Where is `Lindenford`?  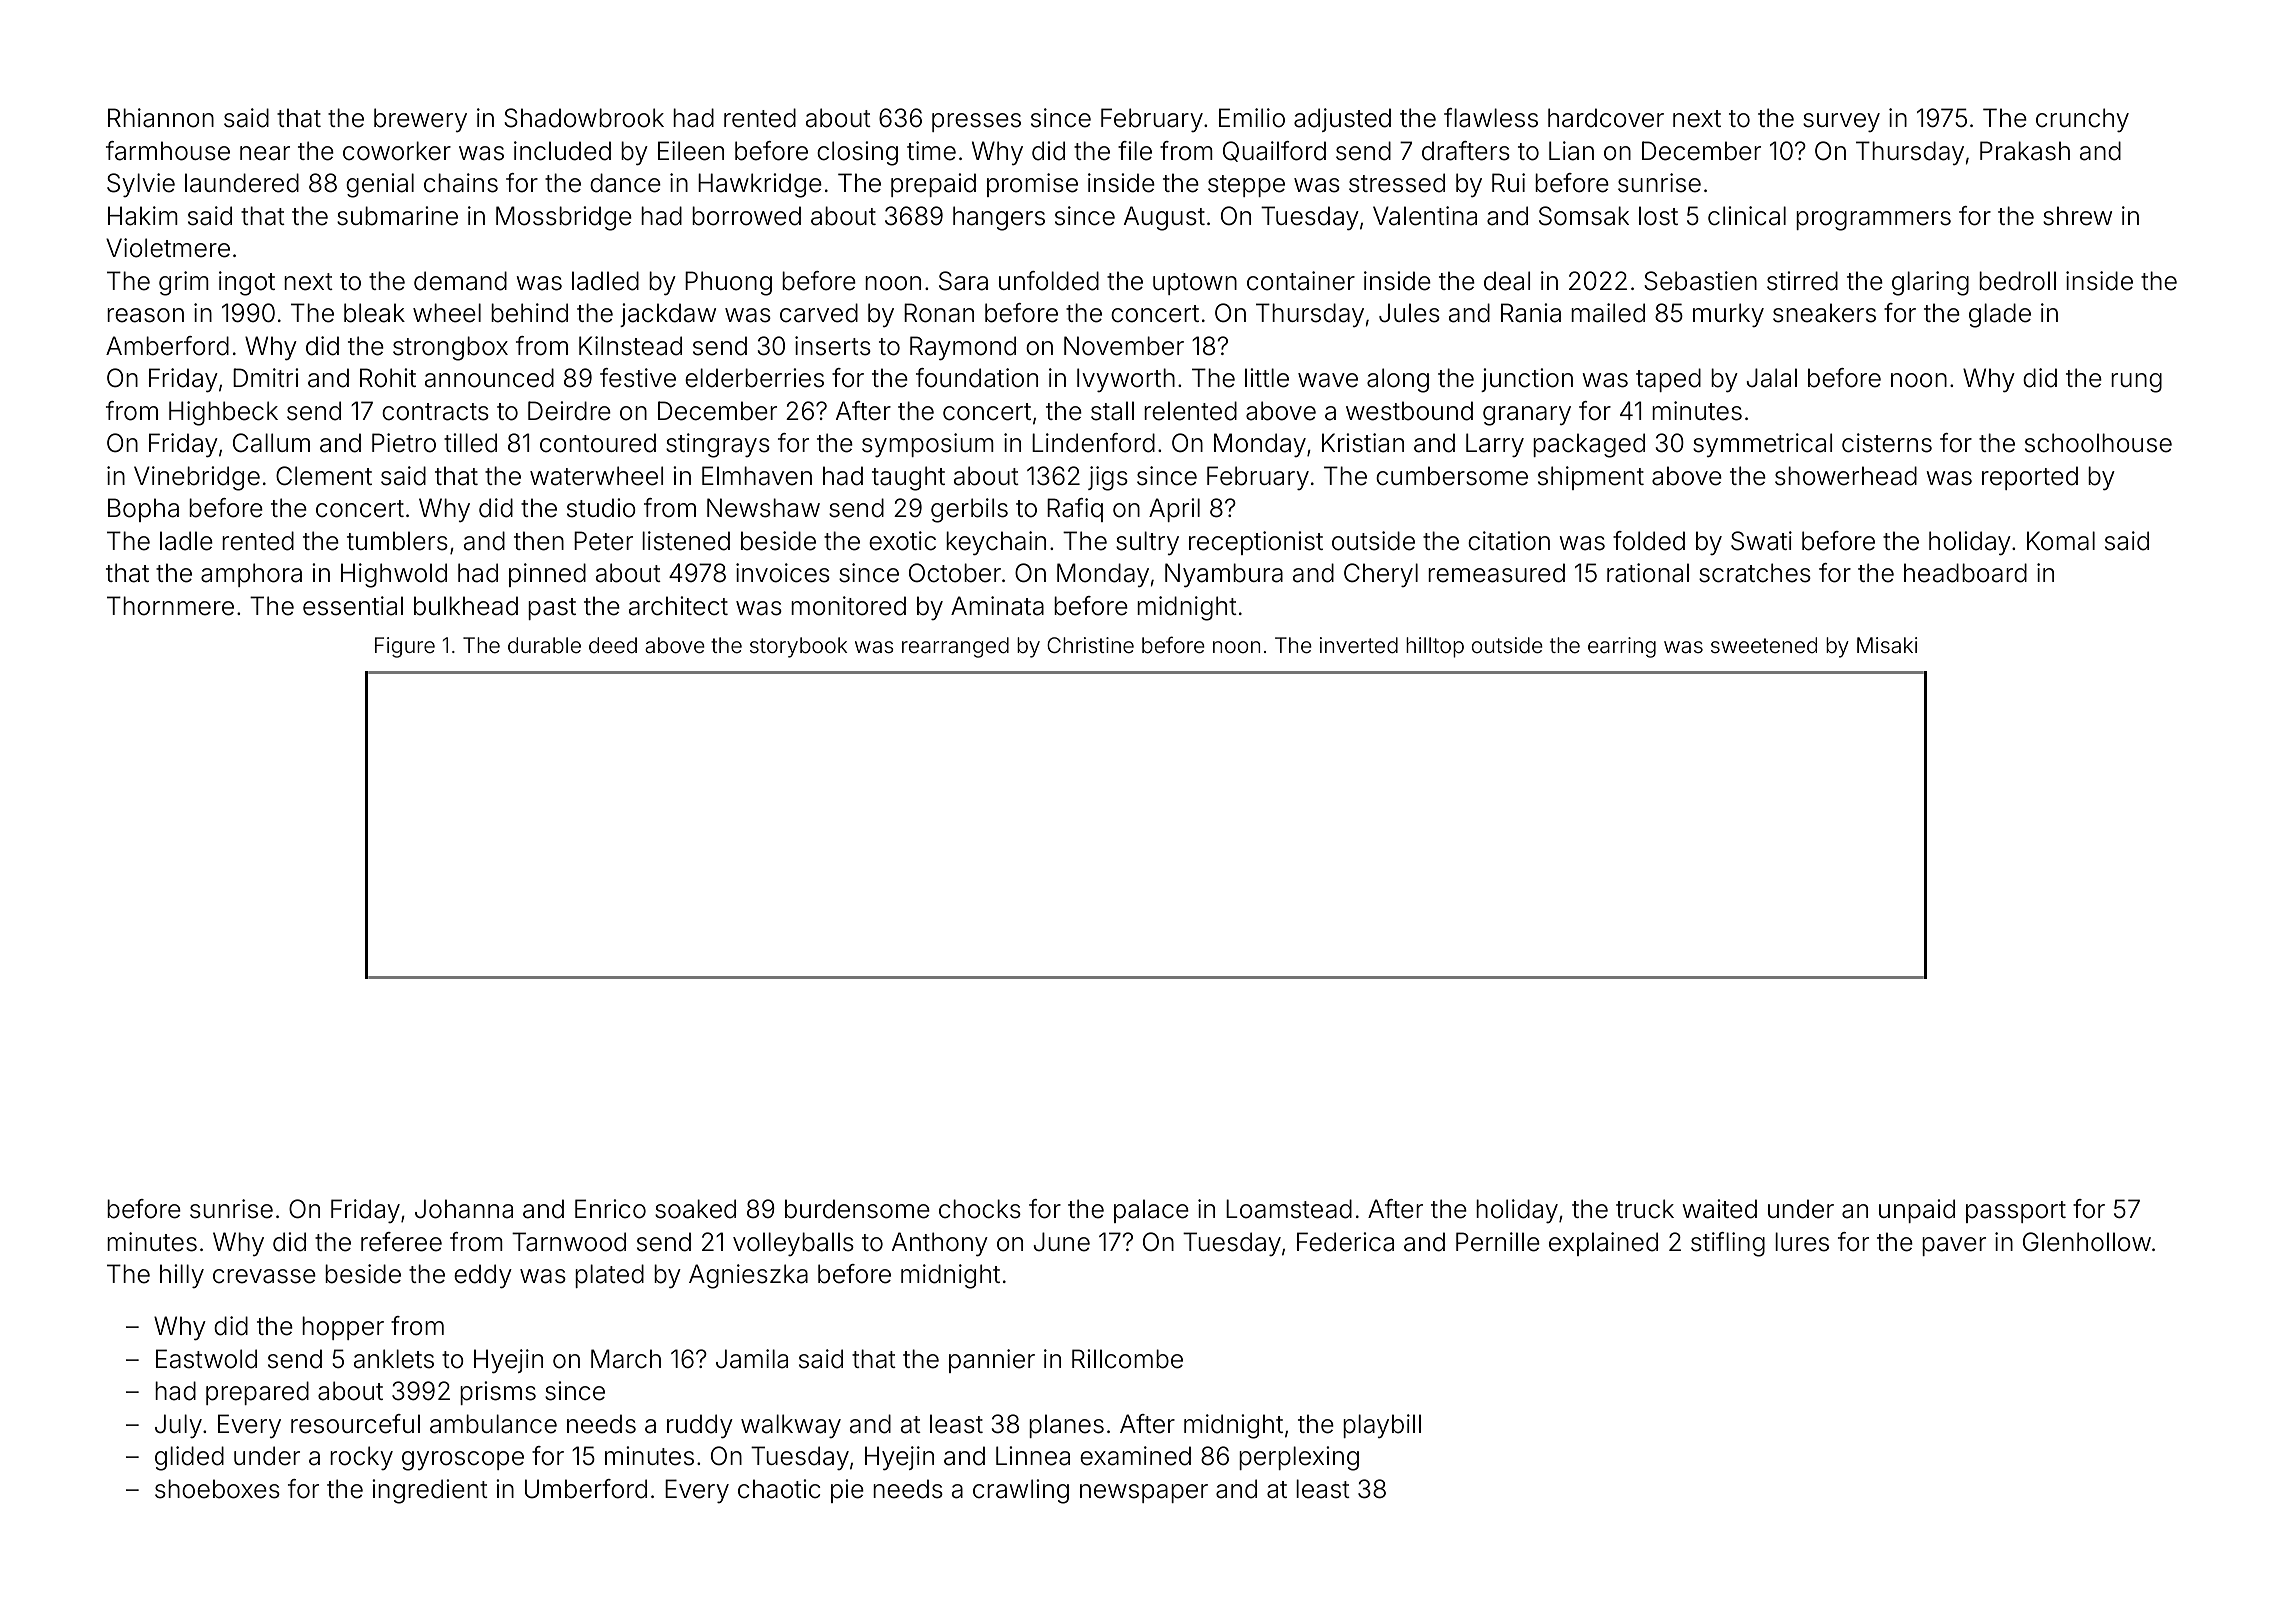
Lindenford is located at coordinates (1093, 443).
